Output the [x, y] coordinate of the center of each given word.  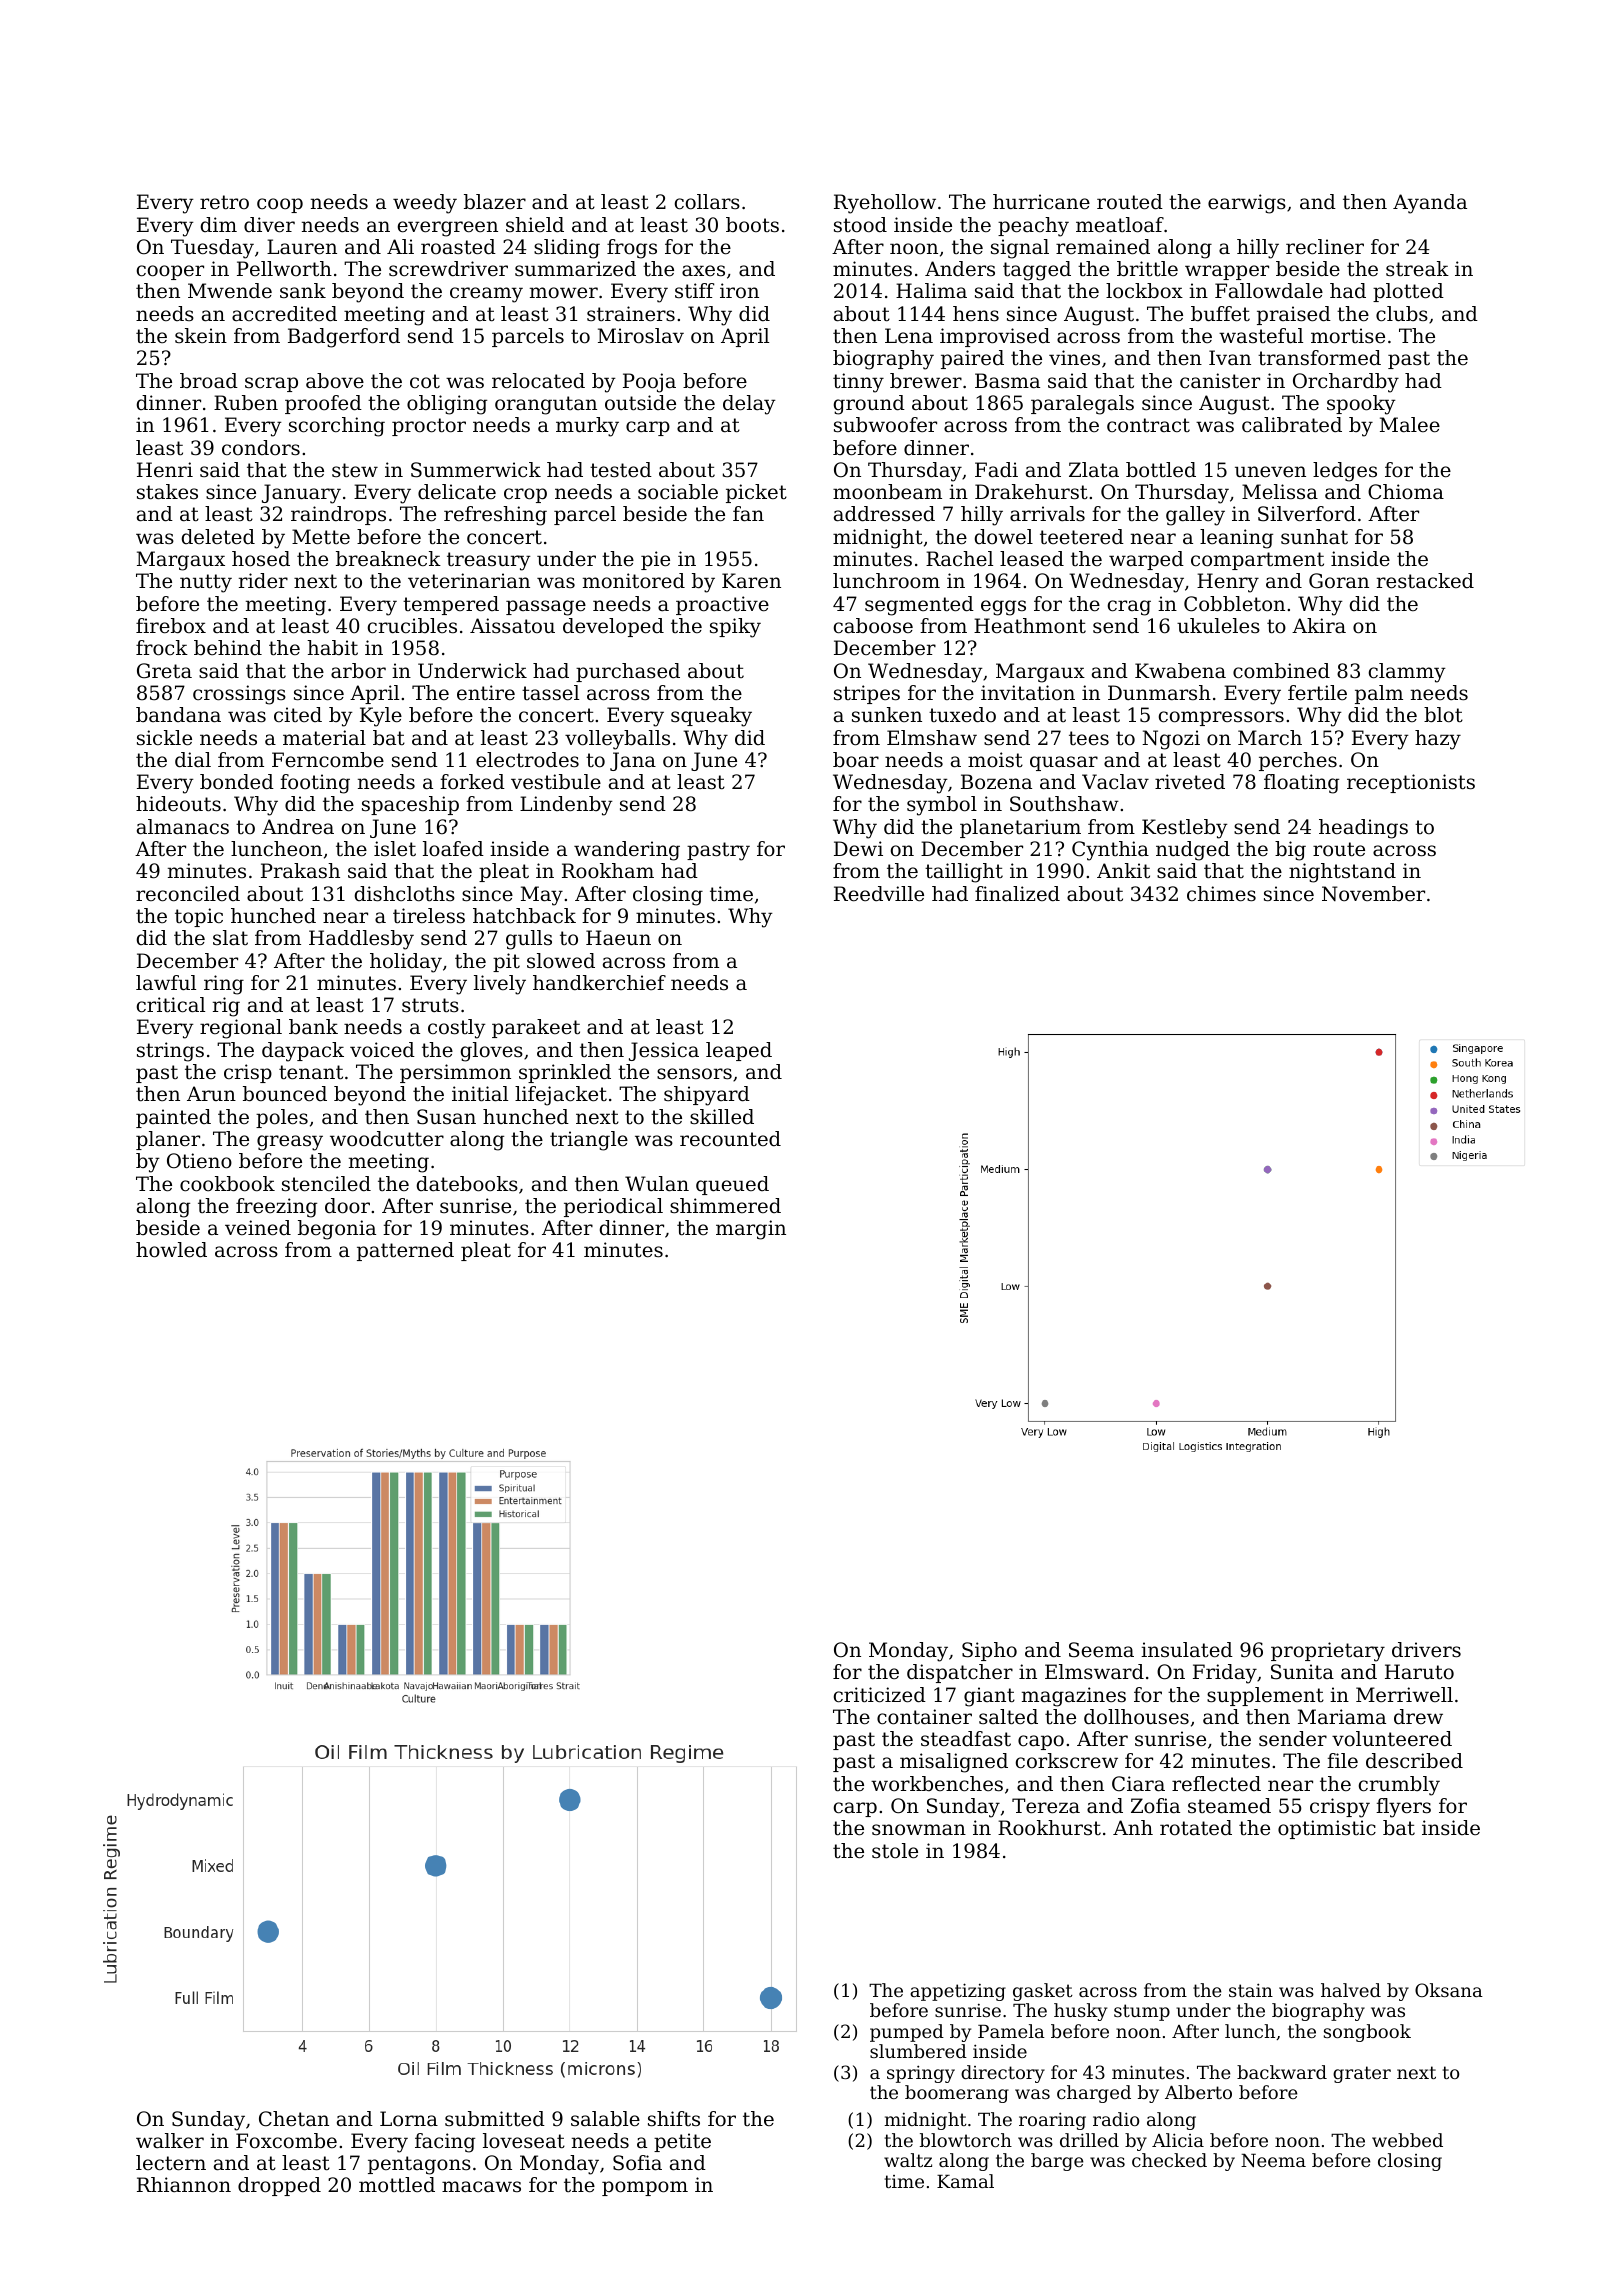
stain [1251, 1990]
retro [224, 202]
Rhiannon [184, 2185]
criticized [880, 1695]
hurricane [1041, 202]
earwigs [1247, 204]
